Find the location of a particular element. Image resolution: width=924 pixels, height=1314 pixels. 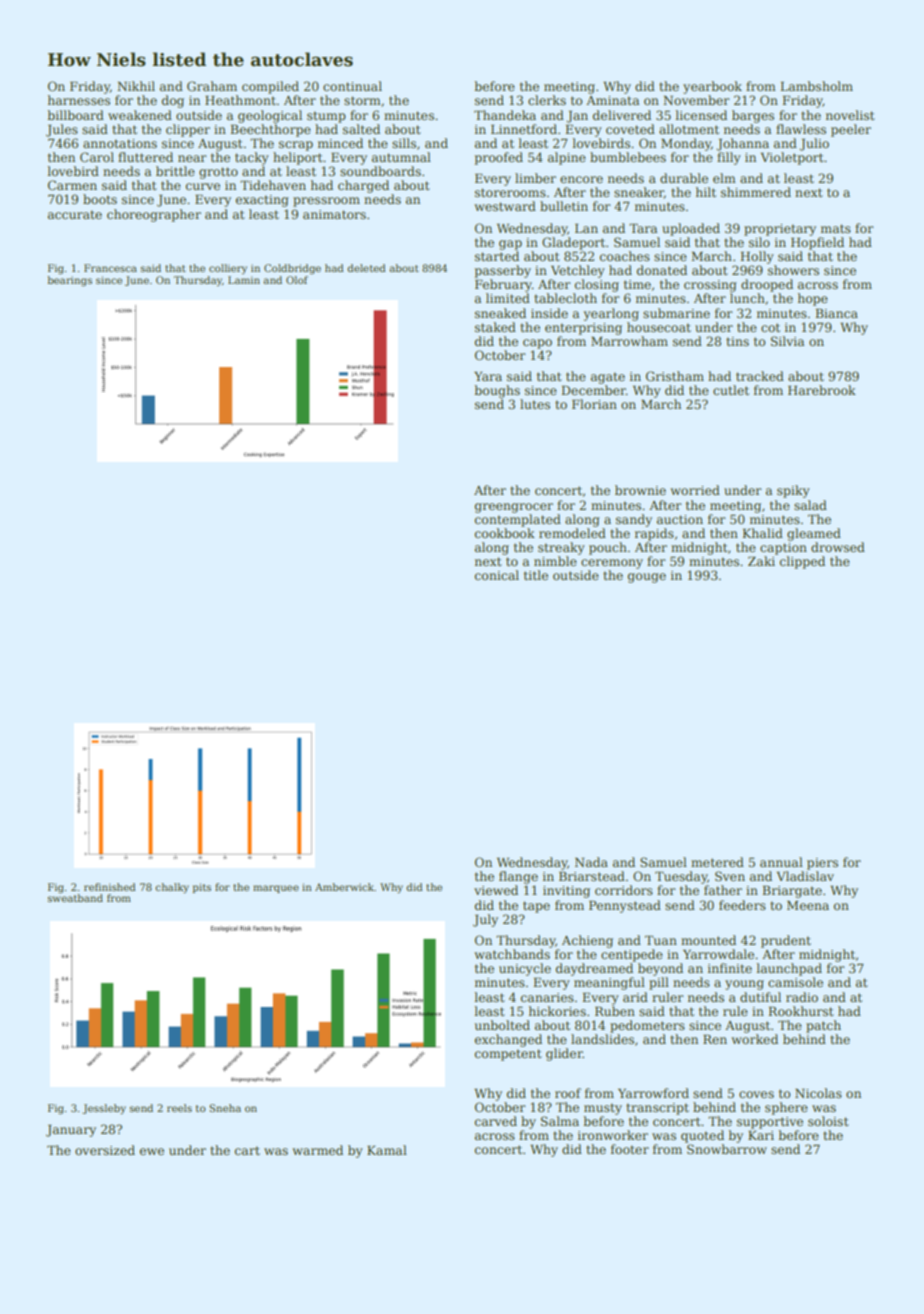

Yara is located at coordinates (488, 376).
